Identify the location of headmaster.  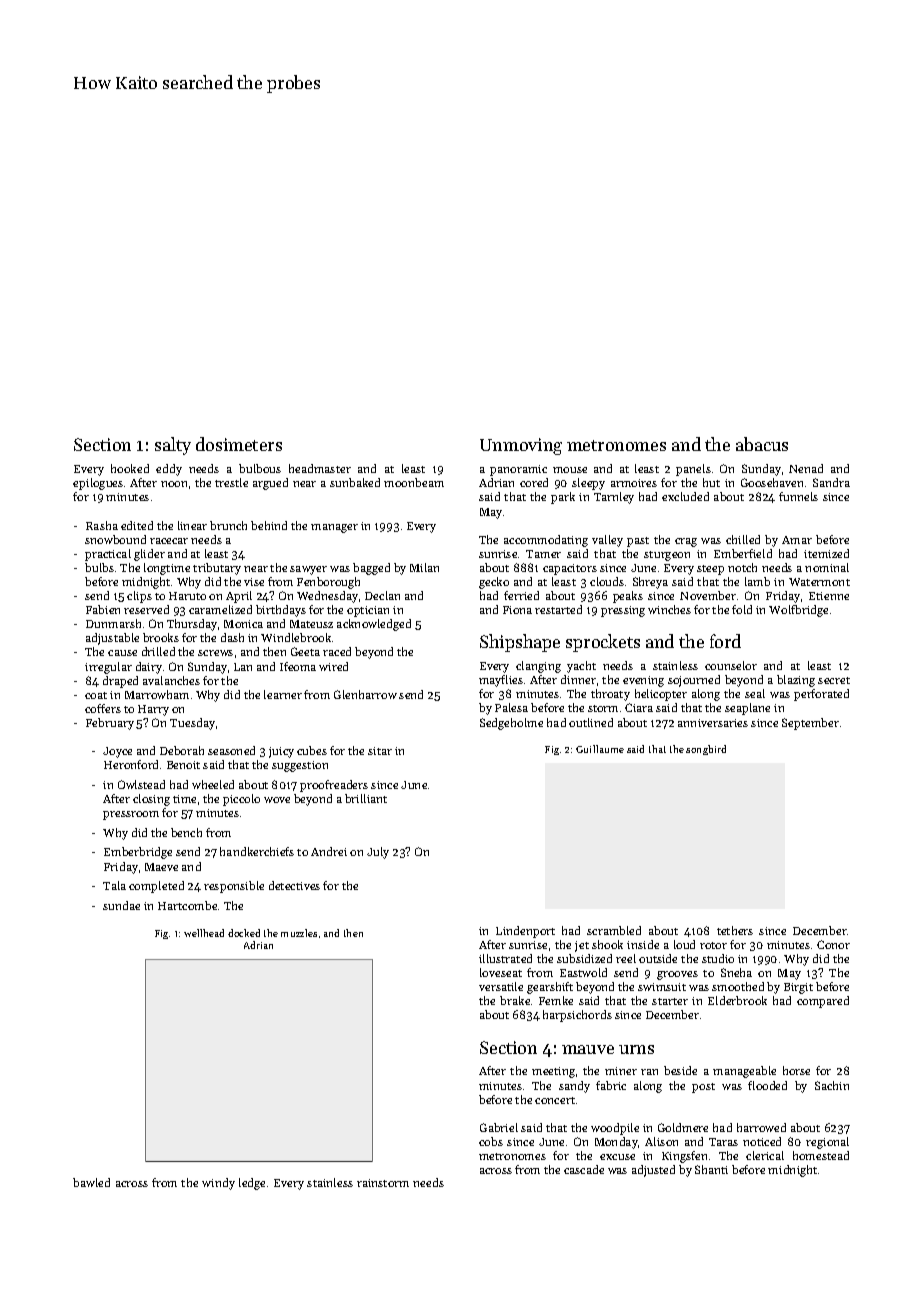
(320, 468).
